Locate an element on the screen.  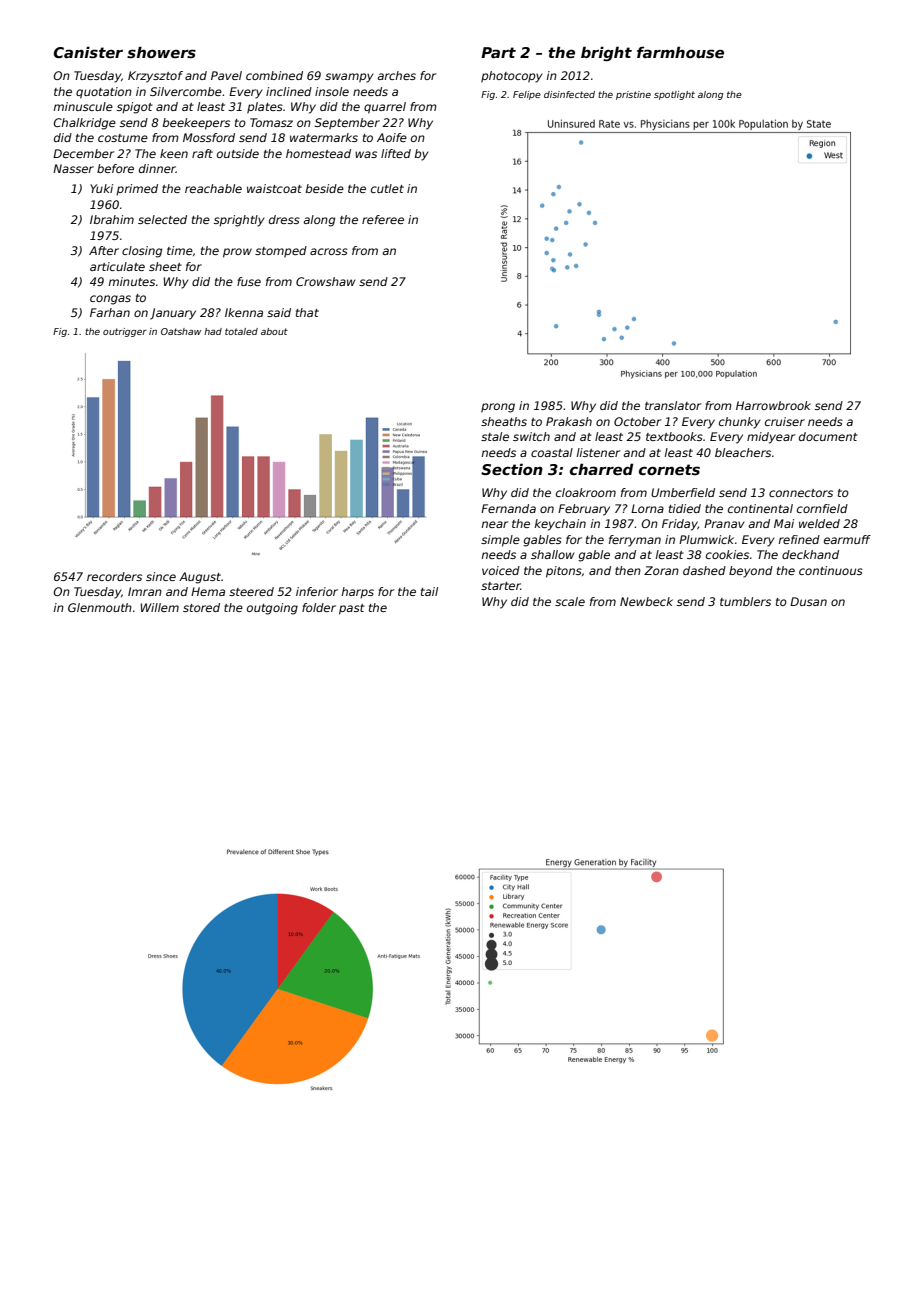
Crowshaw is located at coordinates (325, 281).
